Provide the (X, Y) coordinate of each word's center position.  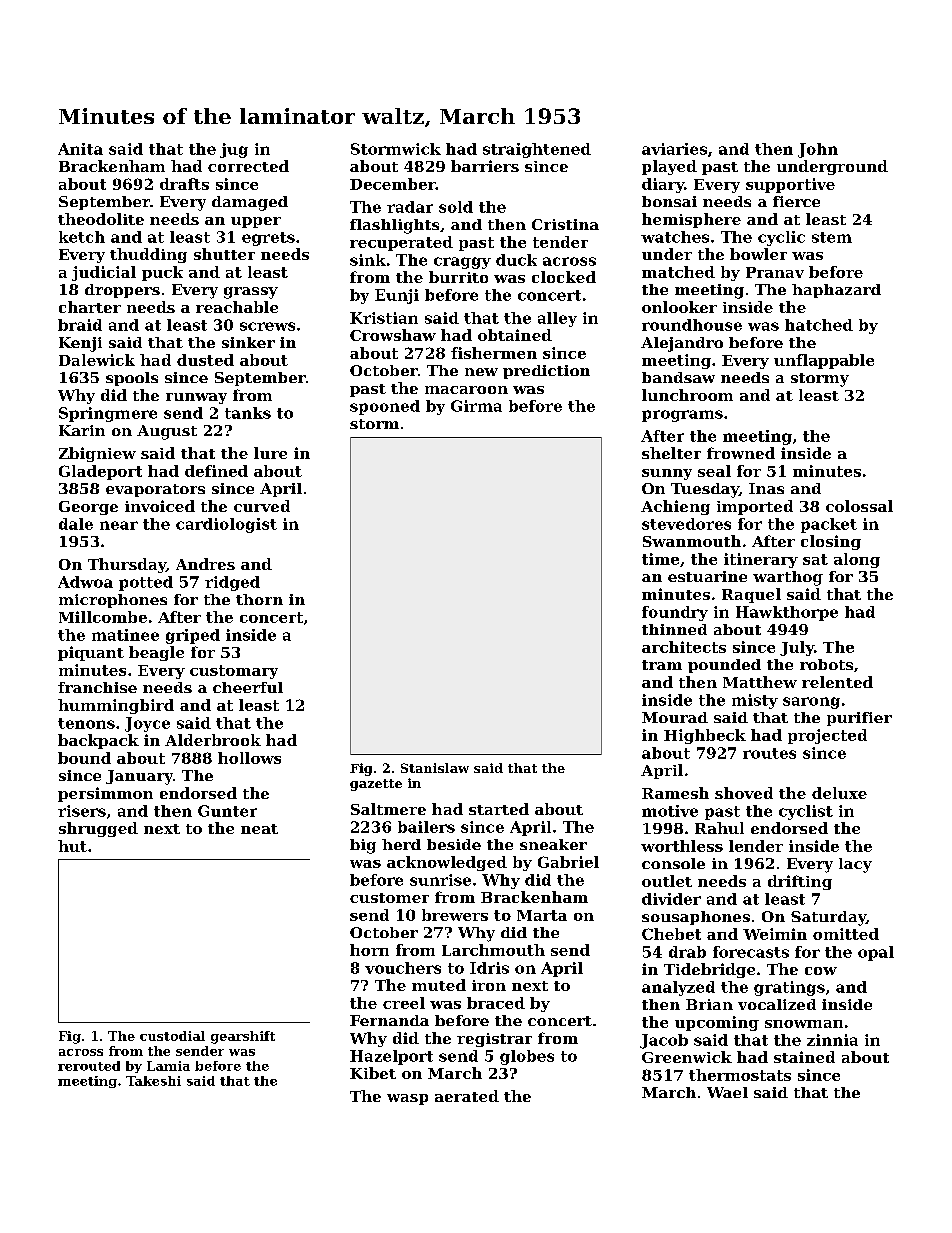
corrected (248, 166)
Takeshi (153, 1081)
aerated (467, 1096)
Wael (727, 1092)
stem (832, 237)
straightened (537, 150)
